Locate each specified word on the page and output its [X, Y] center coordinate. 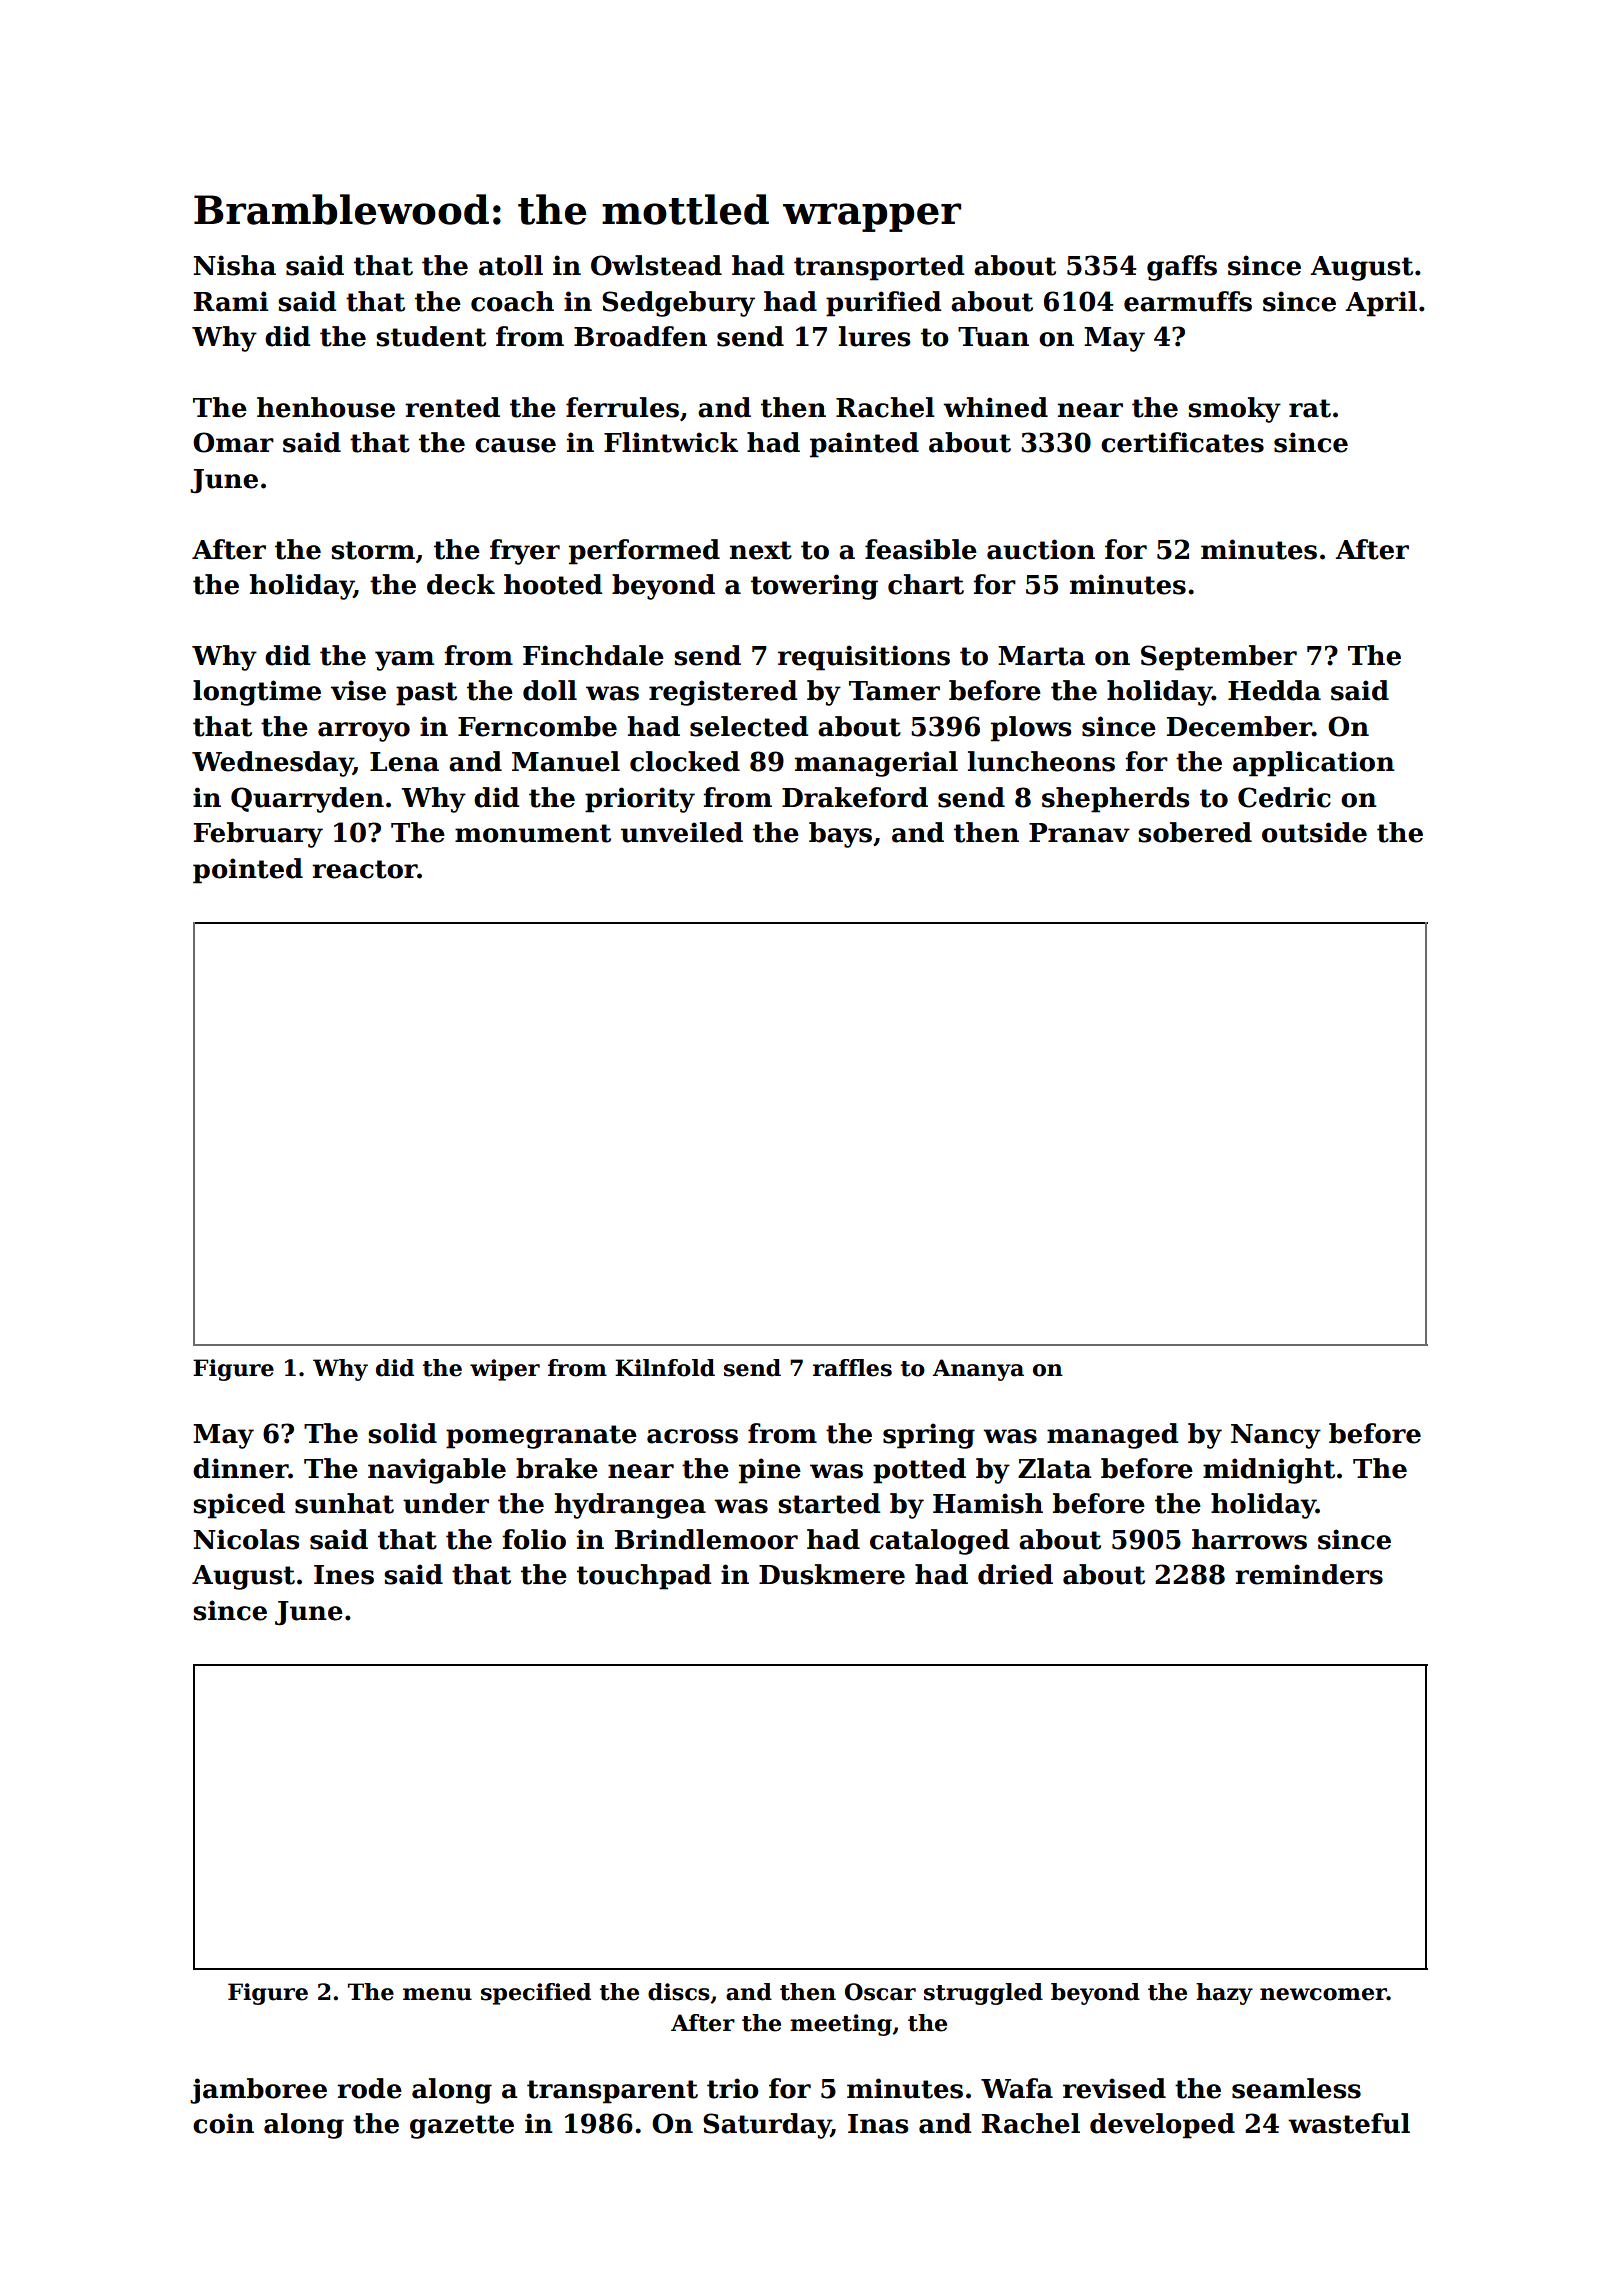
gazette [462, 2127]
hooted [553, 584]
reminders [1309, 1574]
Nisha [234, 265]
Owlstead [656, 265]
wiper [505, 1370]
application [1314, 764]
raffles [852, 1368]
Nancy [1276, 1436]
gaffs [1182, 268]
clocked [685, 761]
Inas [878, 2124]
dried [1015, 1574]
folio [534, 1539]
